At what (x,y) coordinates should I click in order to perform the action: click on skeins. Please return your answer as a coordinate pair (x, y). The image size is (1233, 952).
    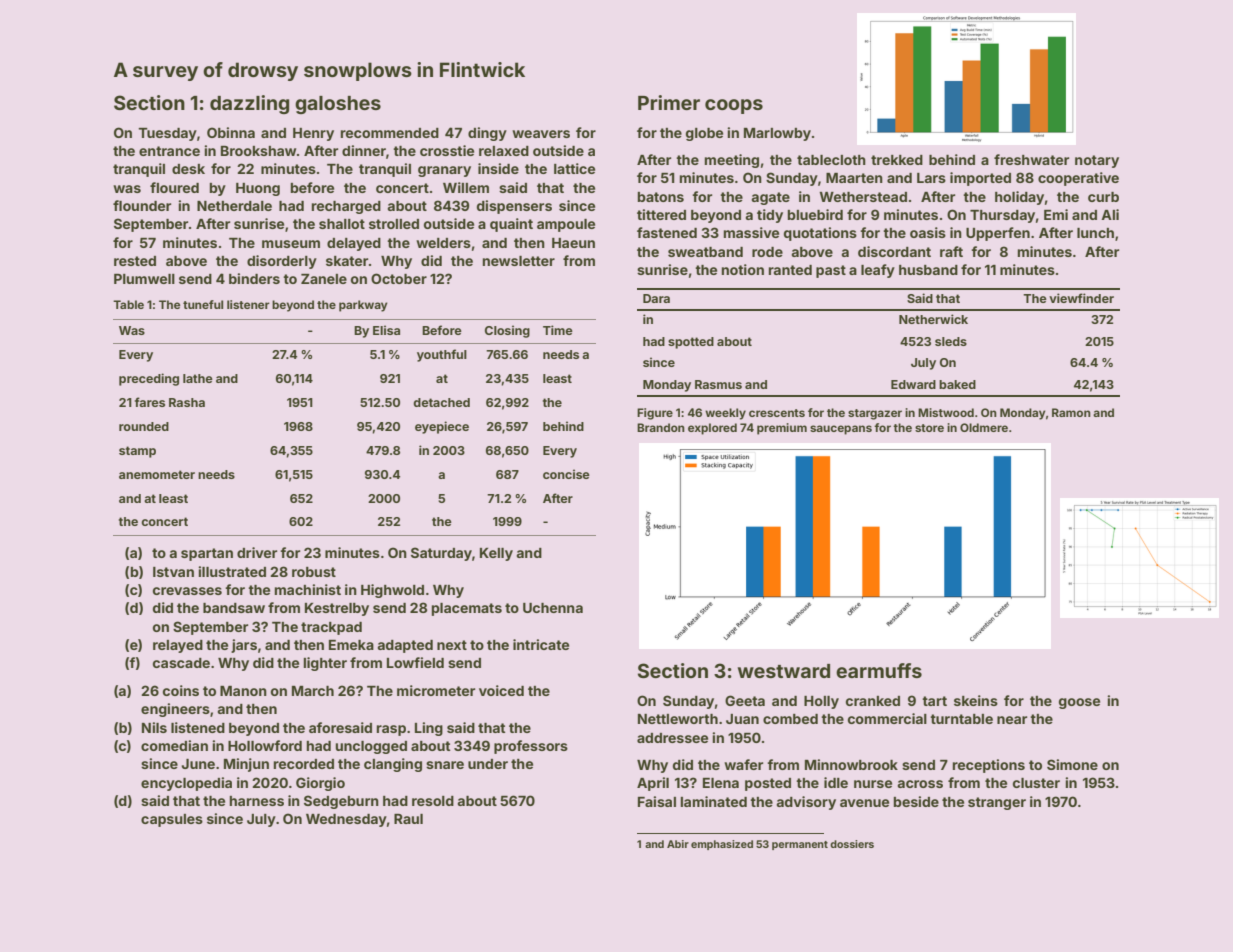
    Looking at the image, I should click on (976, 700).
